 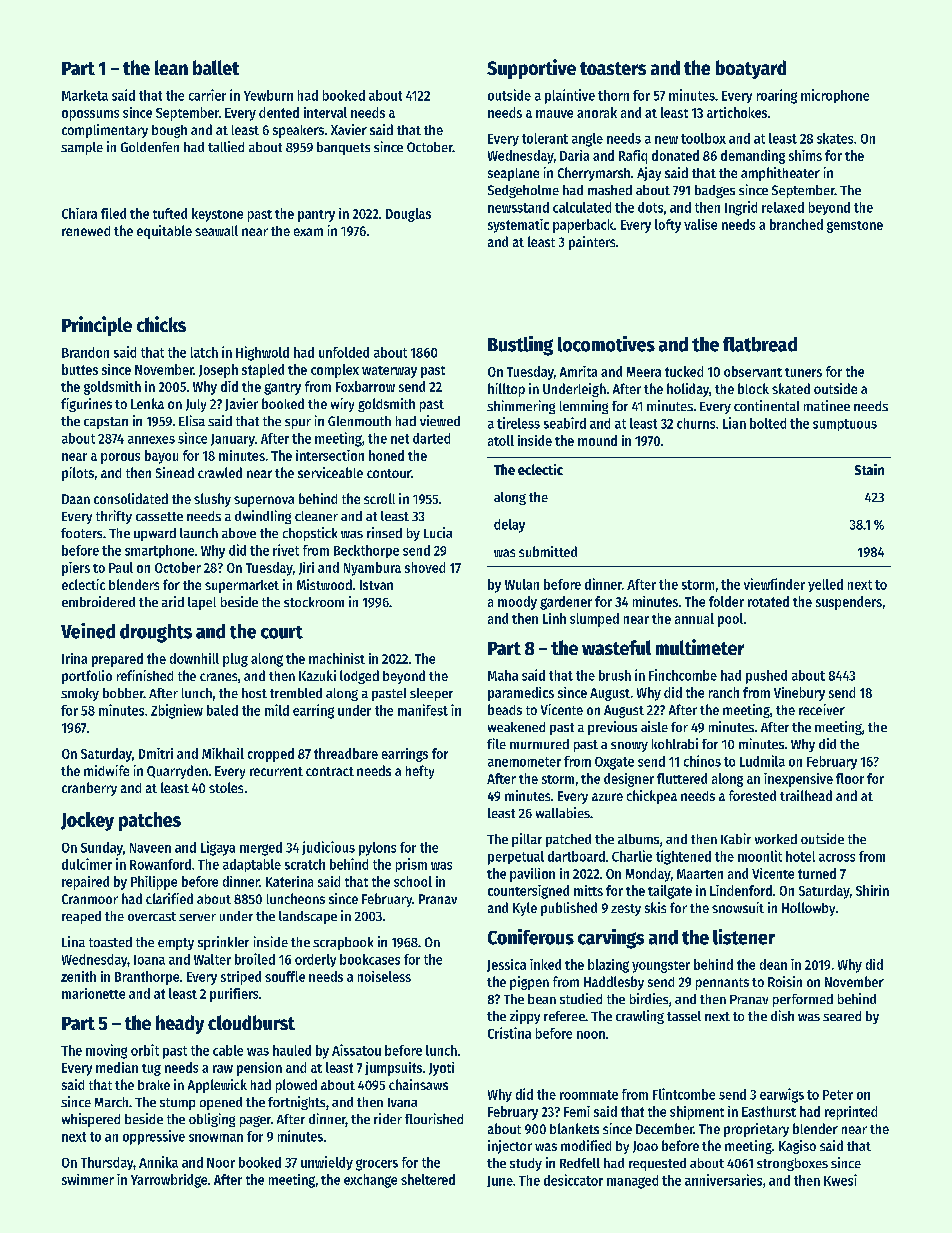 I want to click on tallied, so click(x=226, y=146).
